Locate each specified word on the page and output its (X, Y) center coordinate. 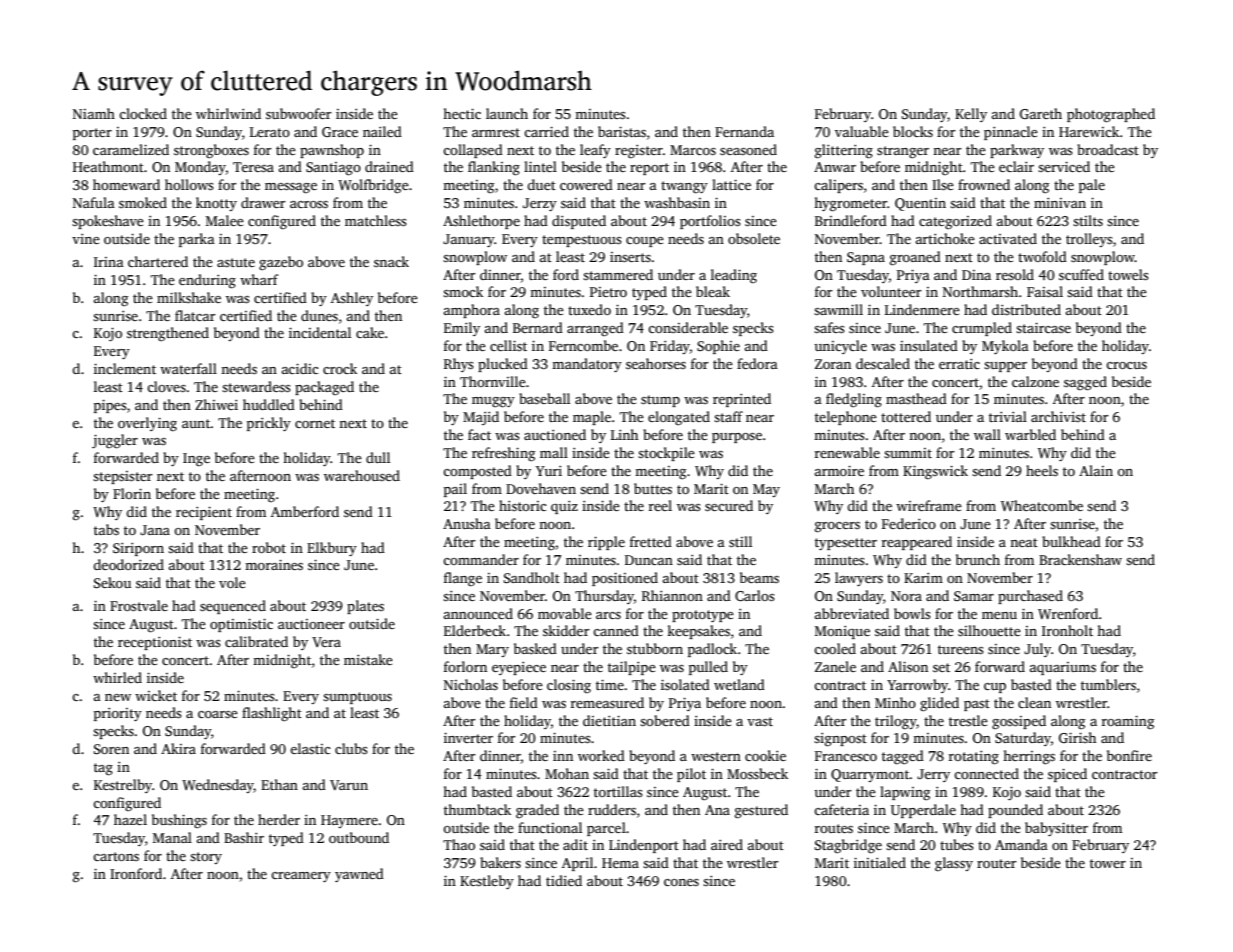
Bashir (244, 837)
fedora (757, 363)
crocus (1126, 365)
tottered (906, 416)
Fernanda (744, 131)
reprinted (742, 400)
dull (378, 457)
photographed (1111, 115)
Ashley (352, 299)
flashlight (272, 714)
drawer (263, 202)
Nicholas (471, 684)
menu (999, 615)
